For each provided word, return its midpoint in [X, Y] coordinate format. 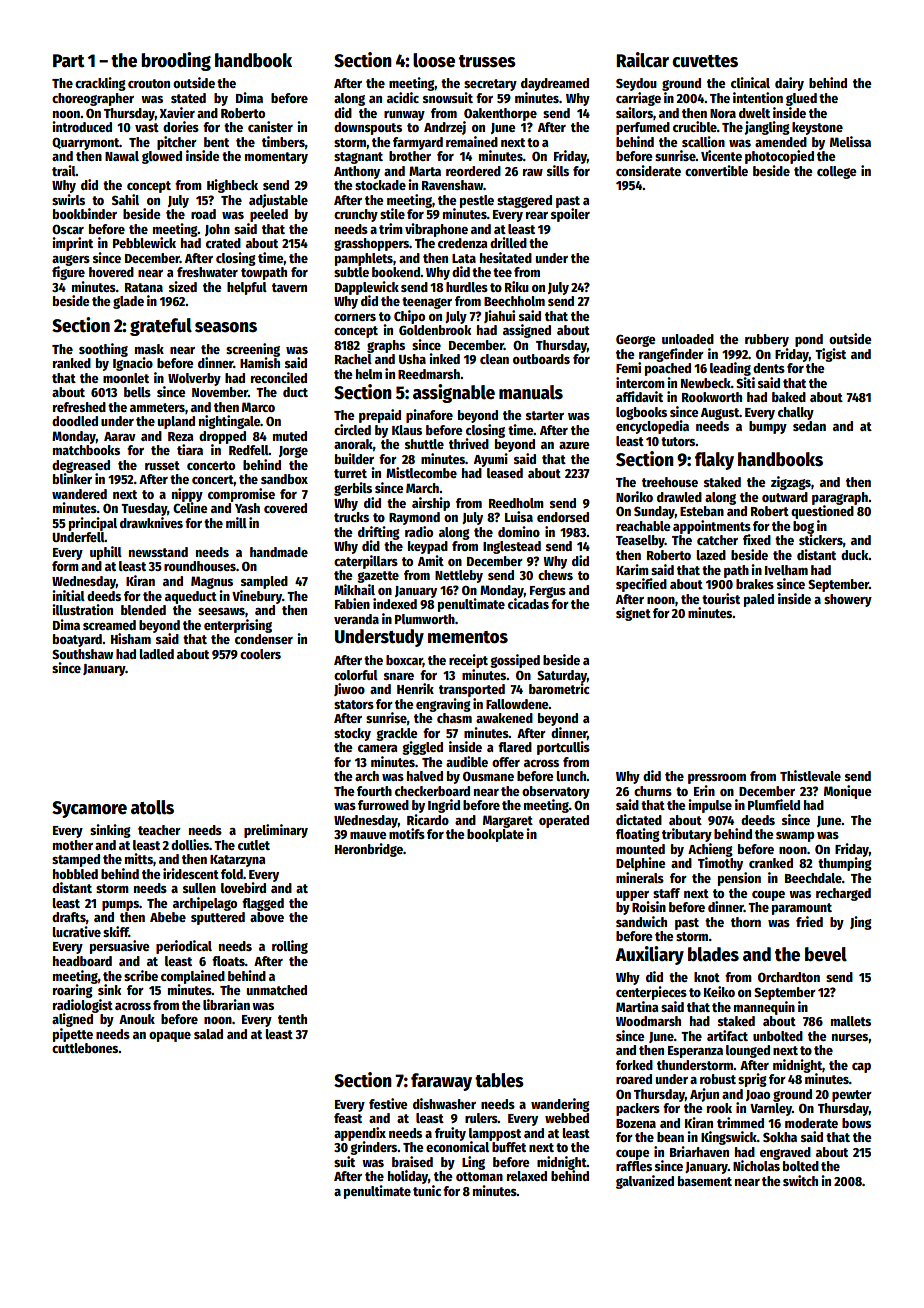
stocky [352, 734]
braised [412, 1161]
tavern [289, 287]
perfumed [643, 128]
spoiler [570, 215]
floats [228, 961]
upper [632, 896]
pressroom [717, 779]
